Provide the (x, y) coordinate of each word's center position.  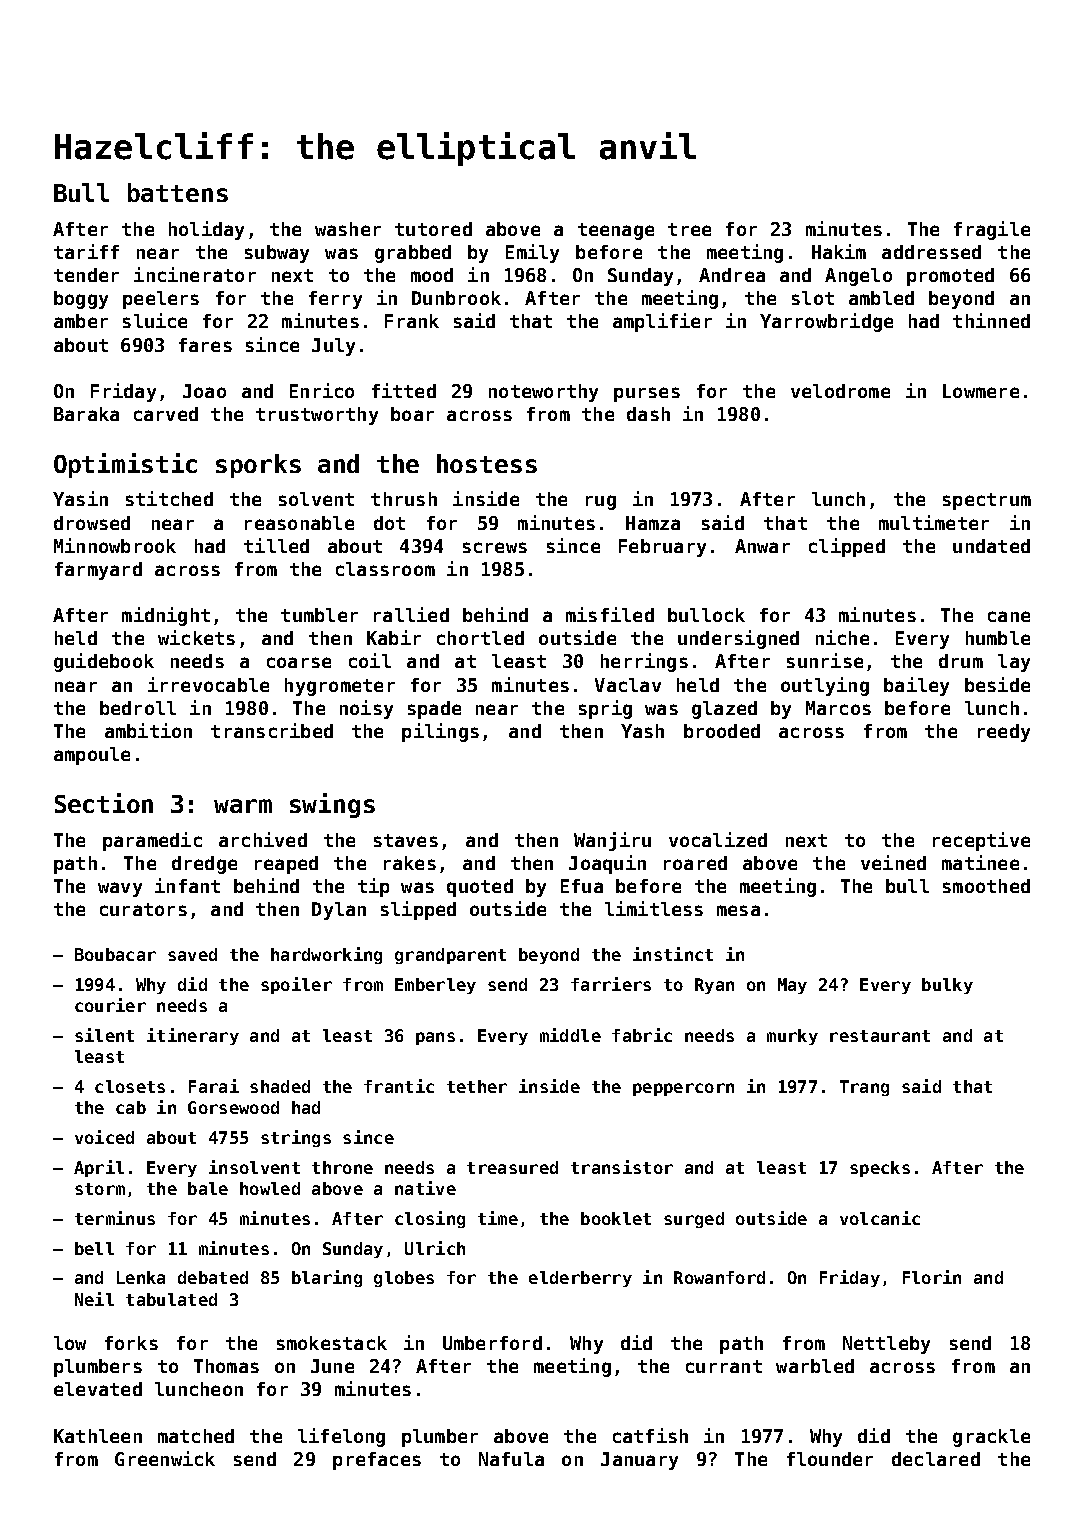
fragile (992, 230)
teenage (616, 231)
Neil (94, 1299)
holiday (206, 230)
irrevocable (208, 684)
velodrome (840, 391)
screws (495, 547)
